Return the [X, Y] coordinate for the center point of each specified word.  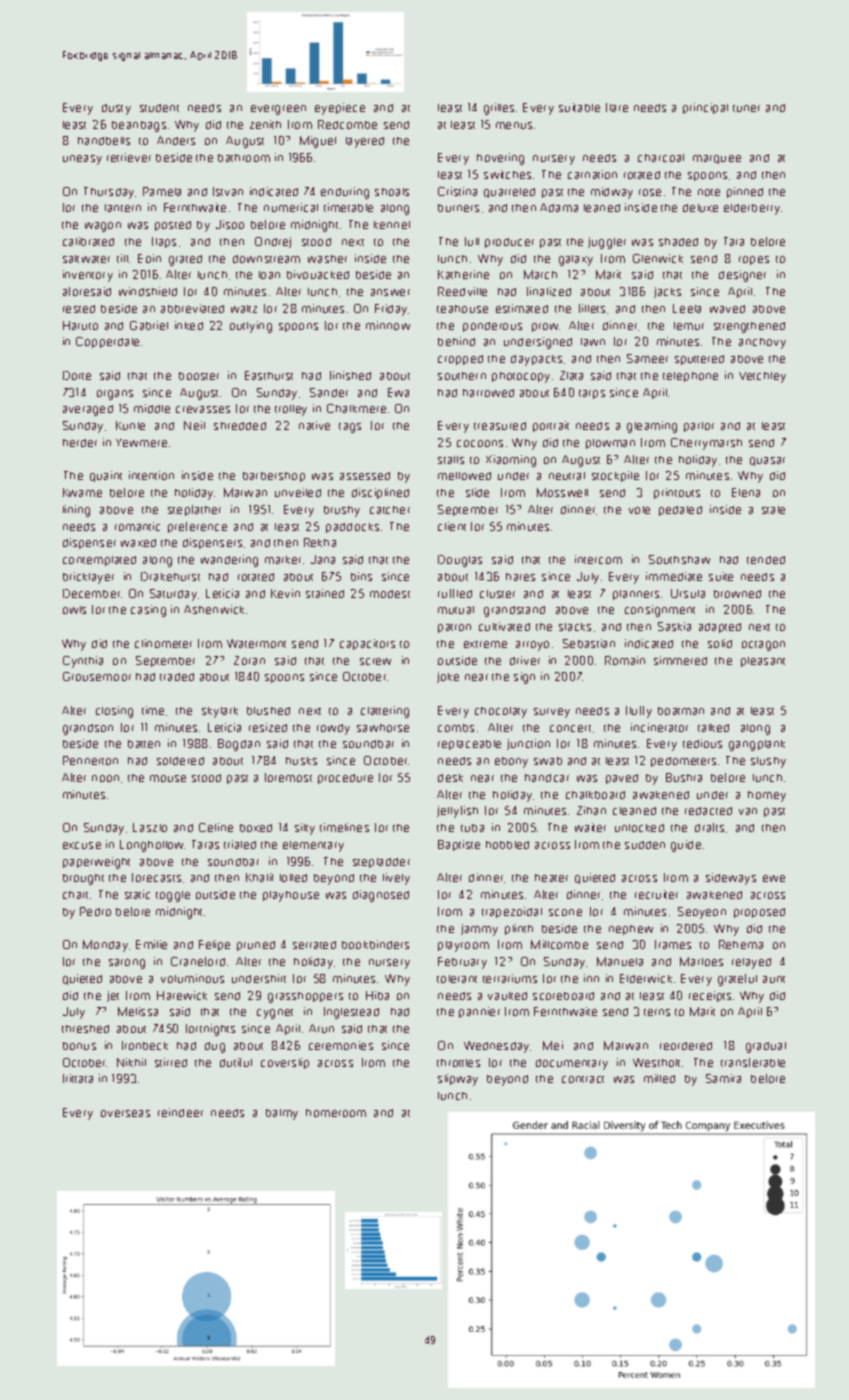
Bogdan [239, 745]
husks [301, 761]
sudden [645, 845]
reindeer [180, 1112]
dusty [116, 109]
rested [79, 309]
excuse [82, 845]
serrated [314, 945]
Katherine [463, 274]
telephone [690, 377]
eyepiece [340, 109]
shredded [240, 426]
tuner [746, 108]
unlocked [639, 828]
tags [350, 428]
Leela [687, 308]
